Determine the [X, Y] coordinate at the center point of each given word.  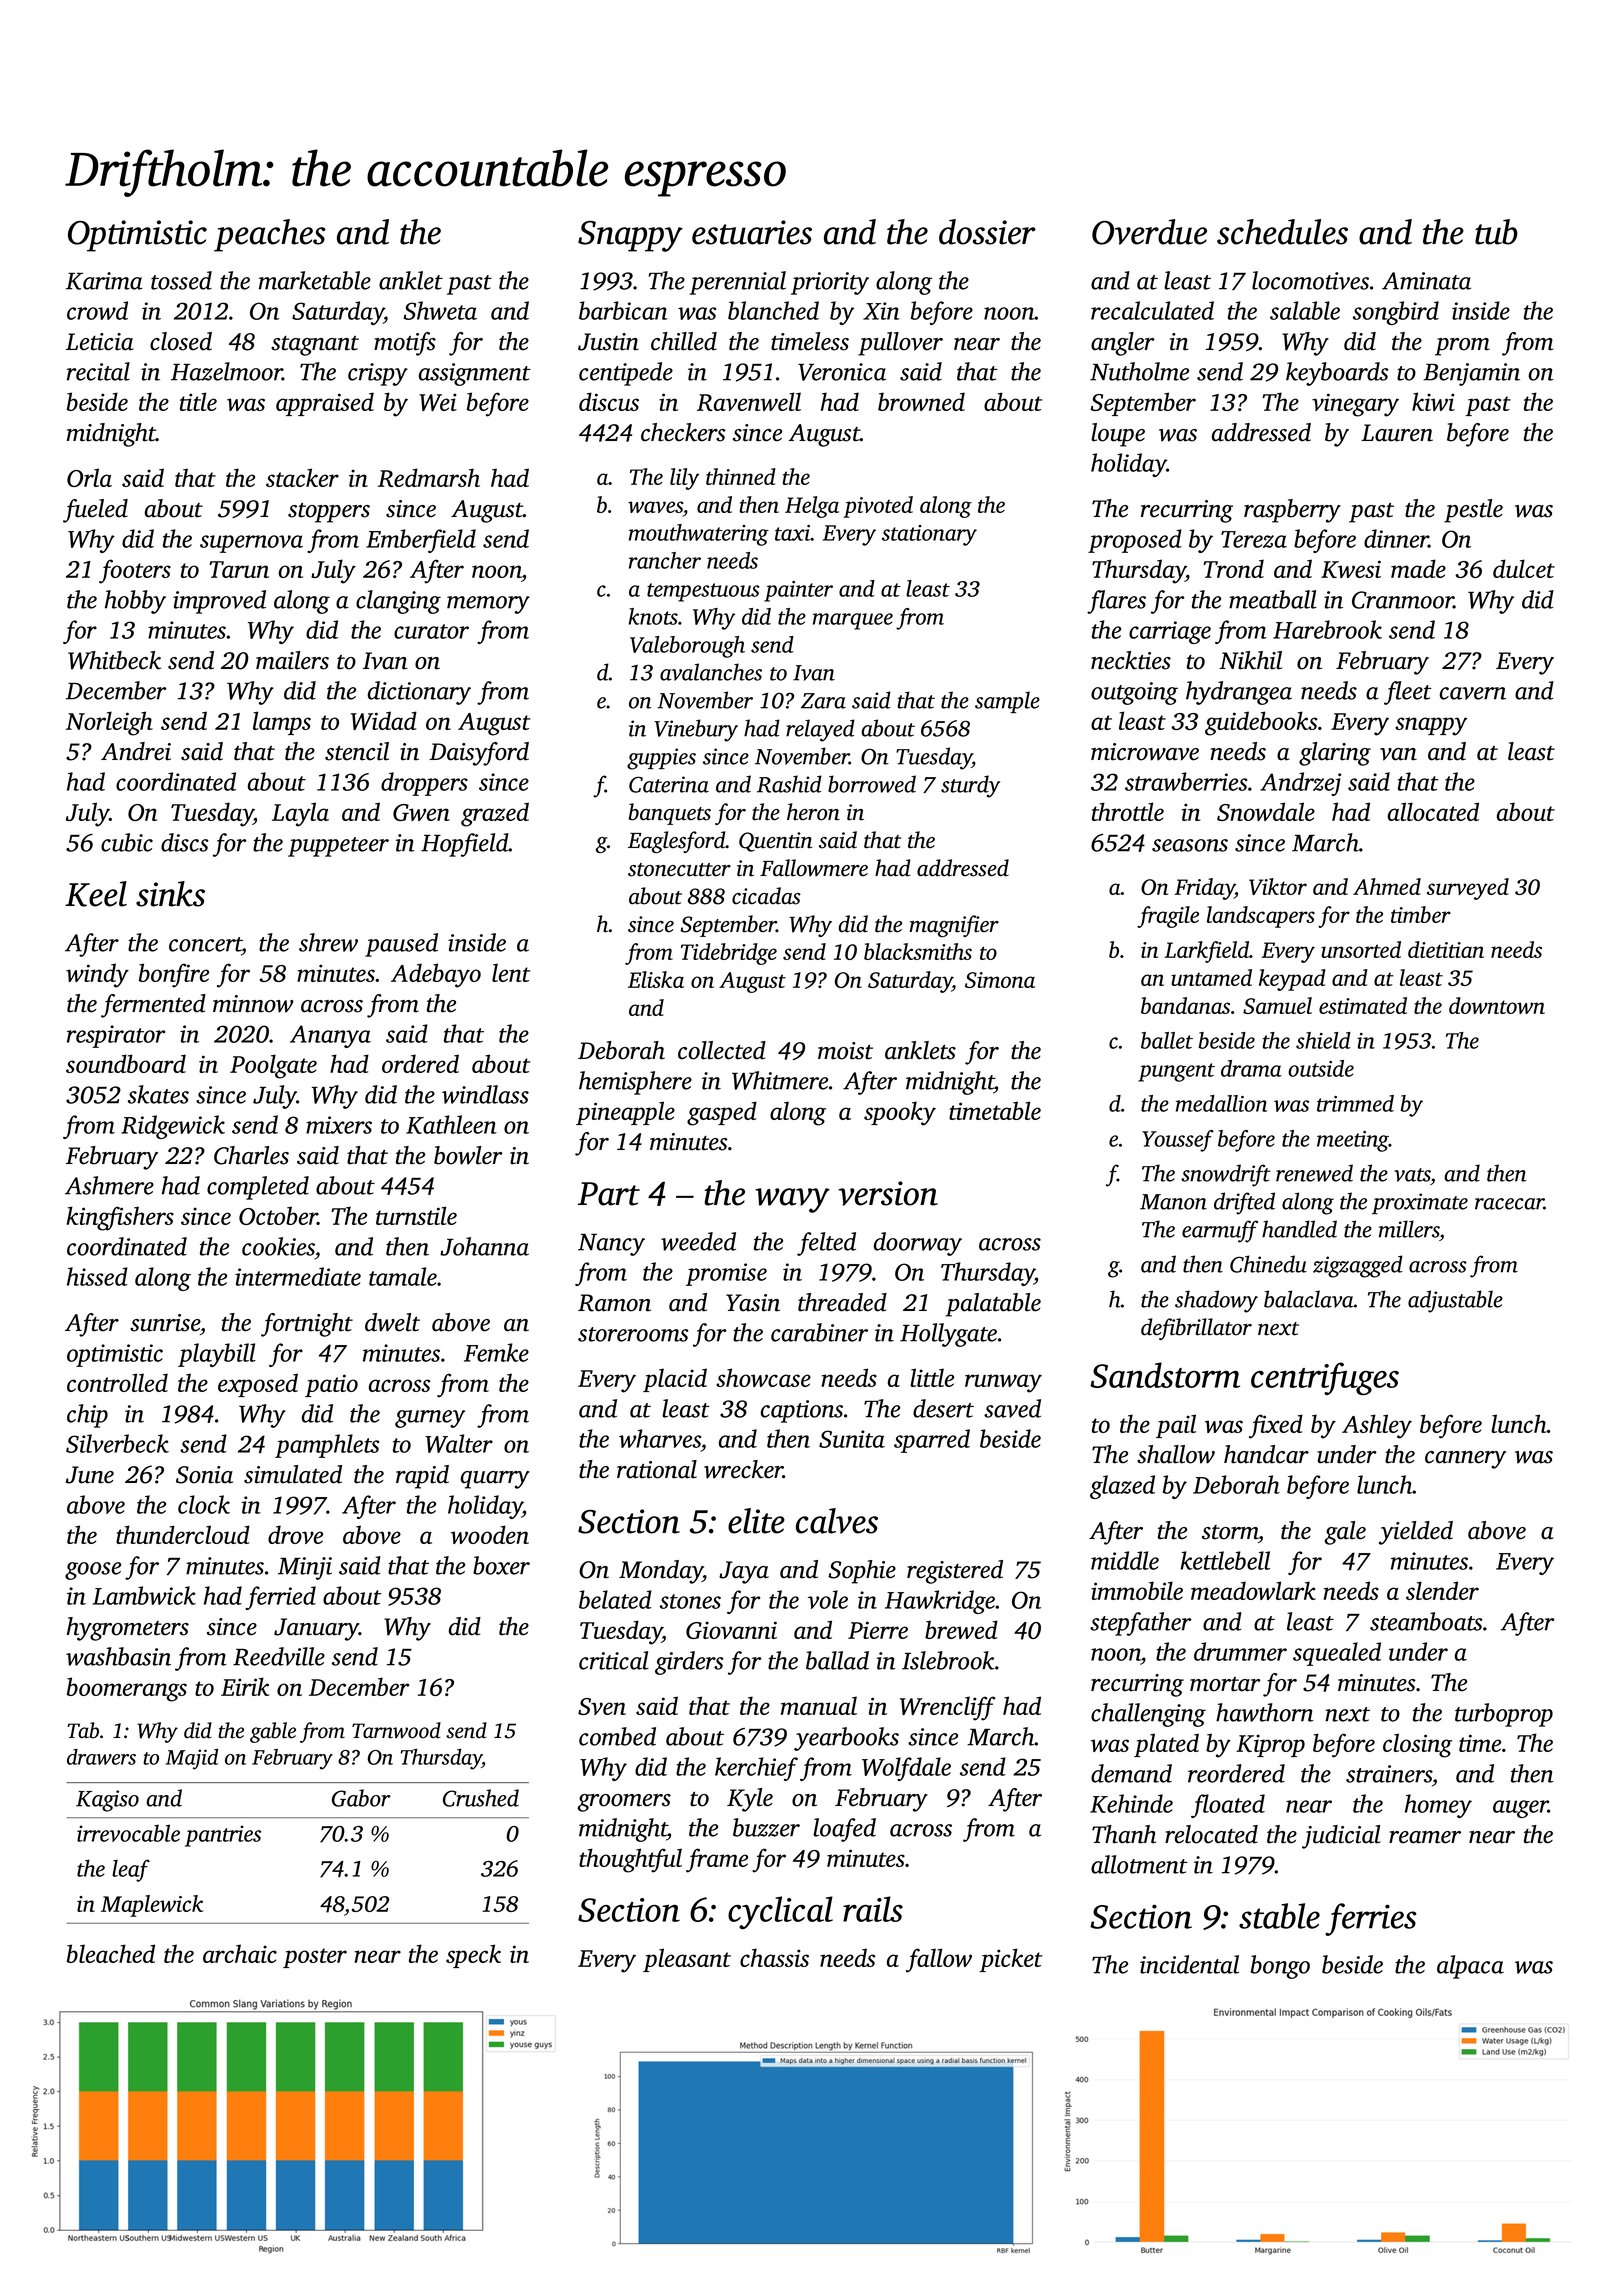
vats [1412, 1175]
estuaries [752, 232]
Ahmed [1387, 886]
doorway [918, 1244]
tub [1496, 232]
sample [1007, 702]
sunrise [165, 1323]
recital [98, 371]
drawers [101, 1757]
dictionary [419, 693]
